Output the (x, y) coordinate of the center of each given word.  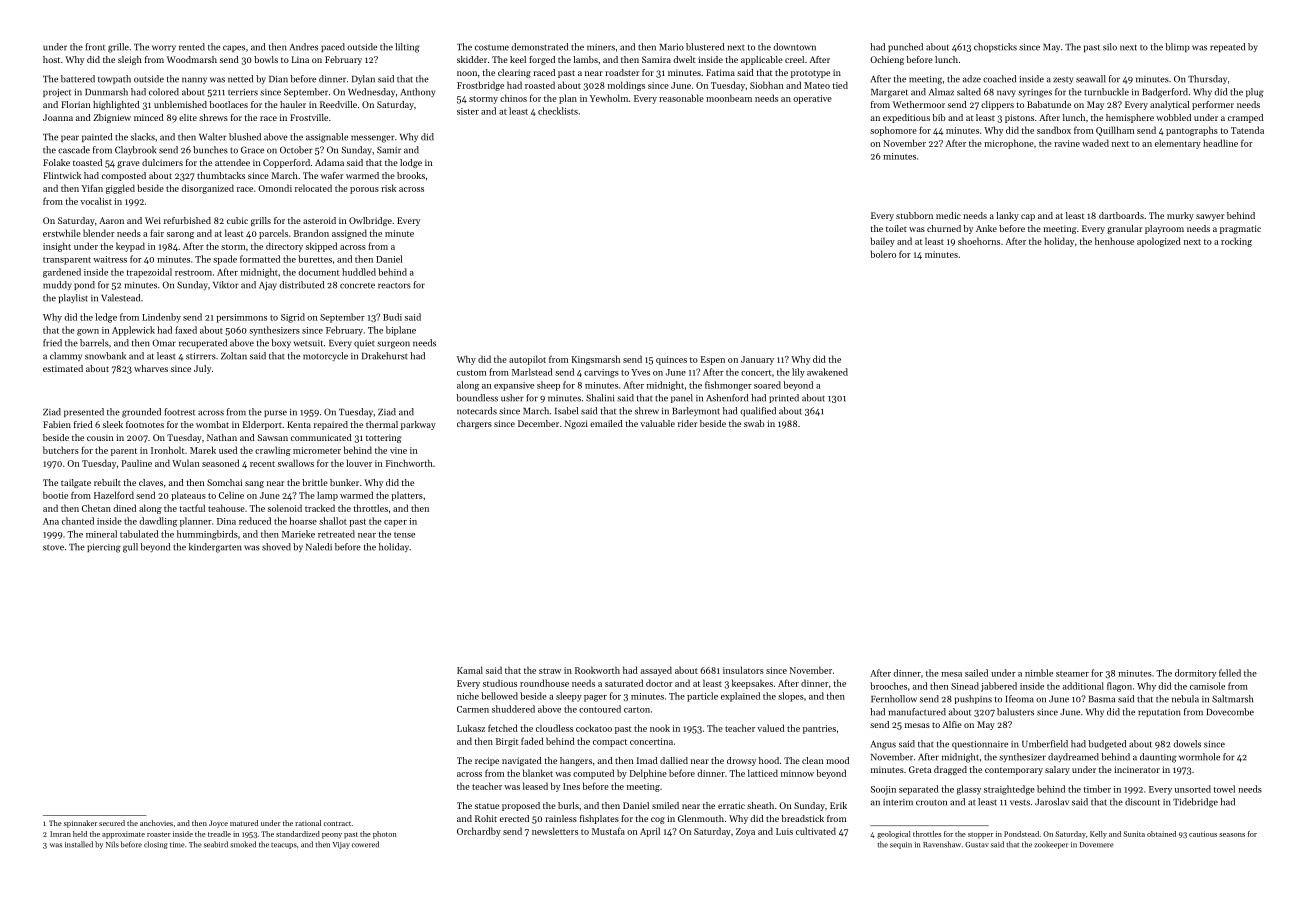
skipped (321, 247)
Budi (392, 317)
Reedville (338, 104)
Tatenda (1247, 130)
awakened (827, 372)
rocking (1236, 242)
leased (535, 786)
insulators (743, 670)
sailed (976, 673)
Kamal (470, 670)
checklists (558, 111)
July (202, 369)
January (757, 360)
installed (79, 844)
